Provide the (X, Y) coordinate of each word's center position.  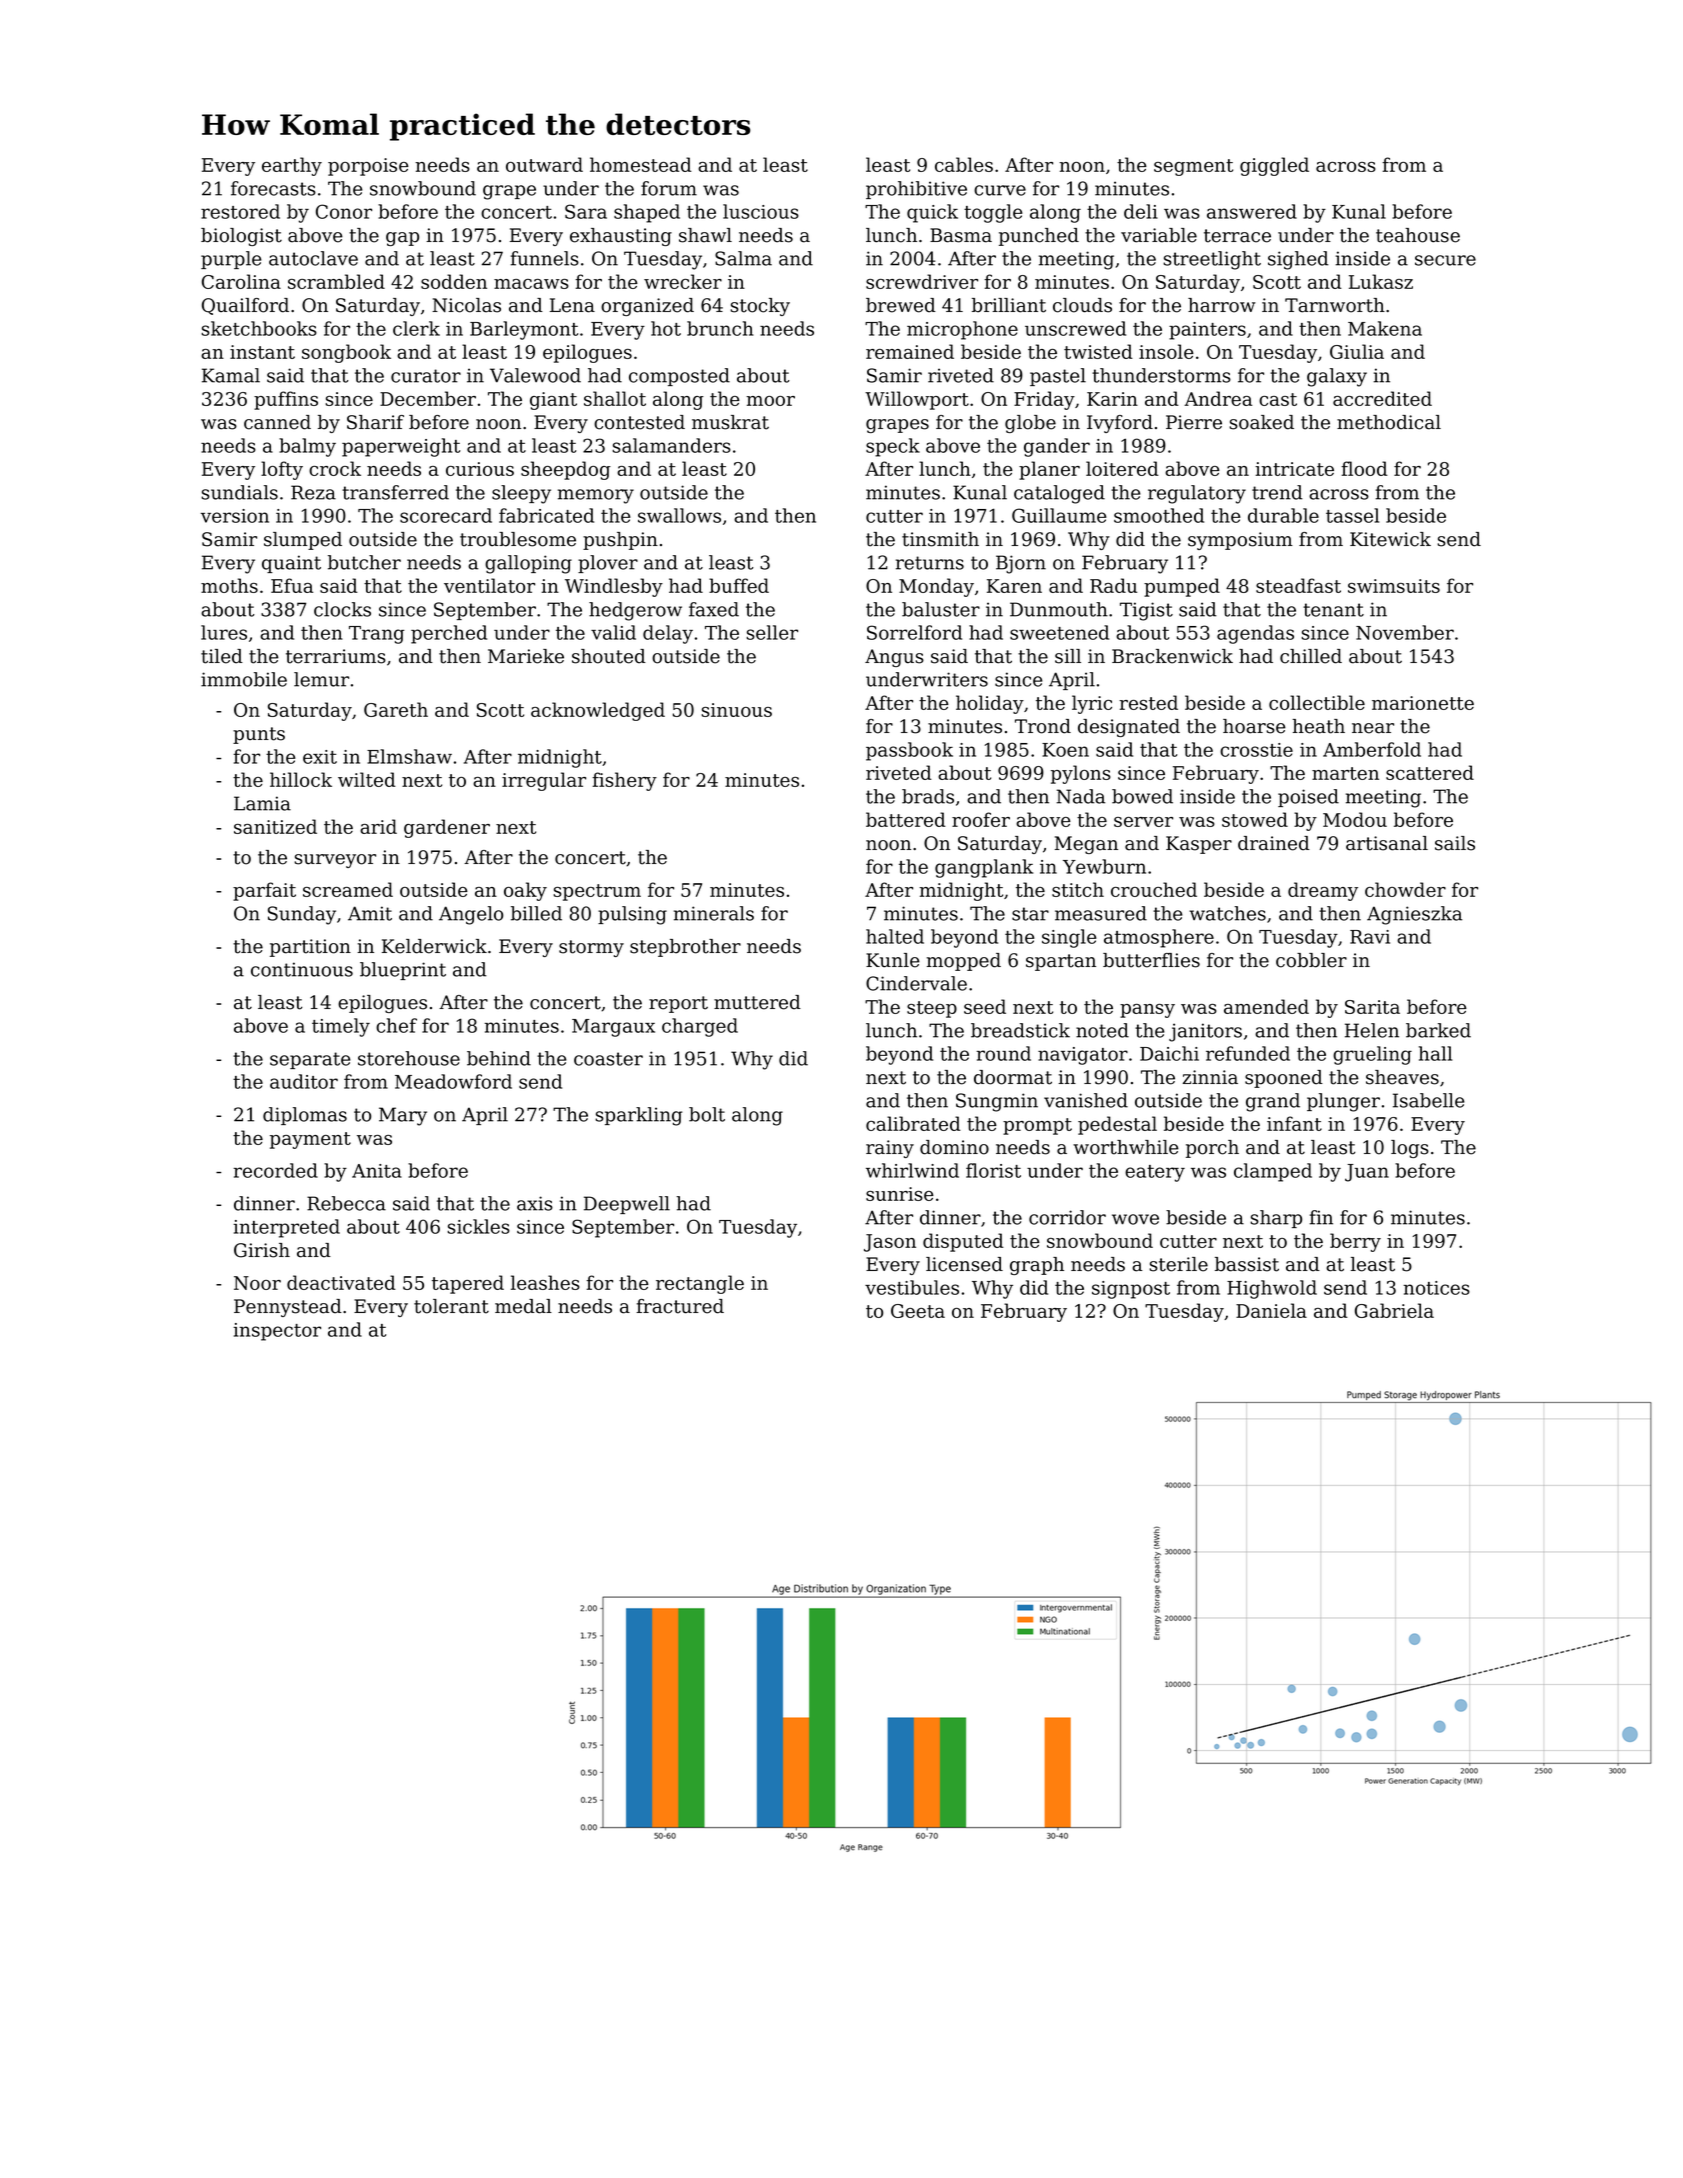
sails (1455, 843)
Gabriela (1394, 1310)
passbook (909, 751)
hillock (301, 779)
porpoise (368, 167)
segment (1193, 167)
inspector (277, 1332)
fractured (680, 1306)
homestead (641, 164)
